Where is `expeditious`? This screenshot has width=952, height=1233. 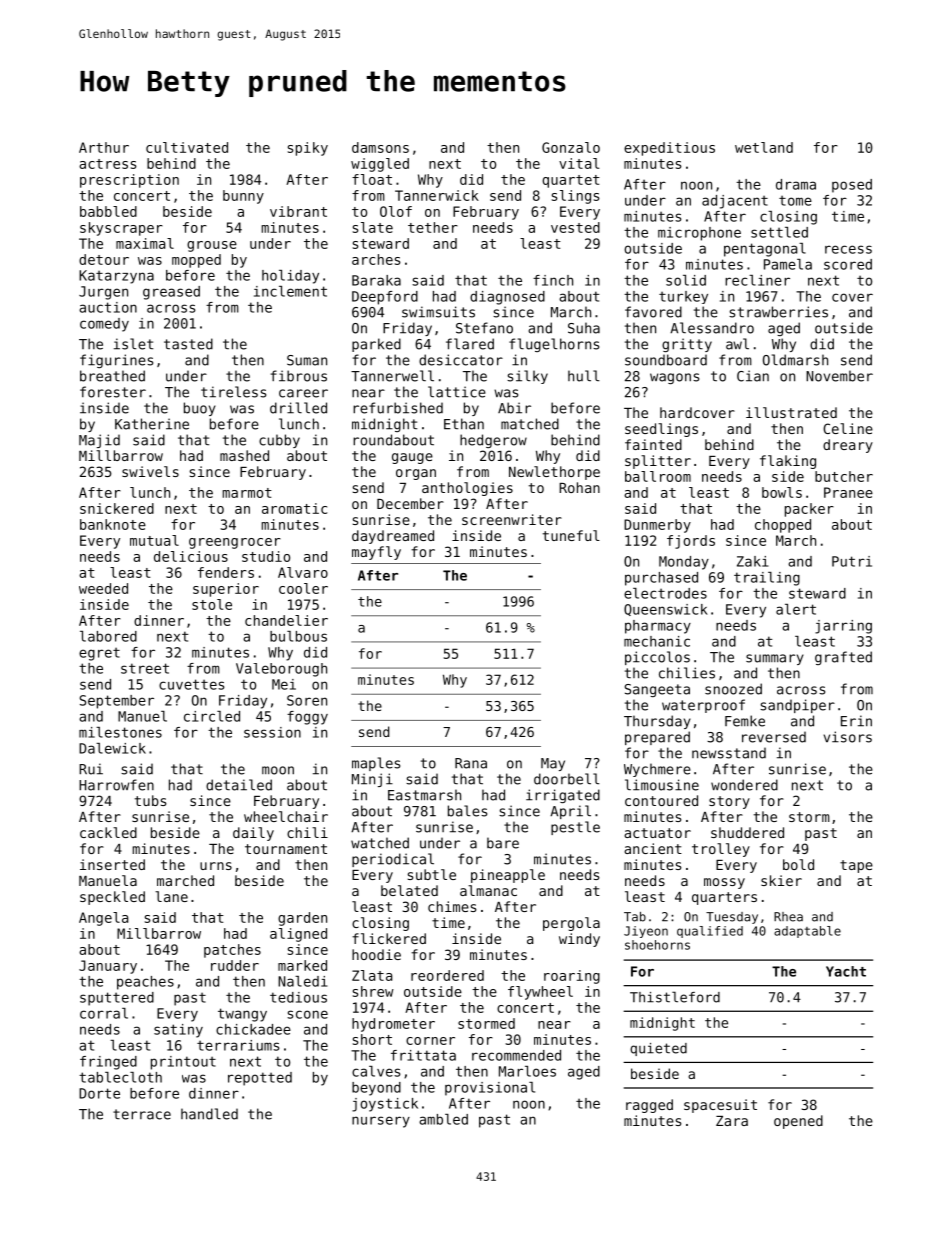 expeditious is located at coordinates (669, 149).
